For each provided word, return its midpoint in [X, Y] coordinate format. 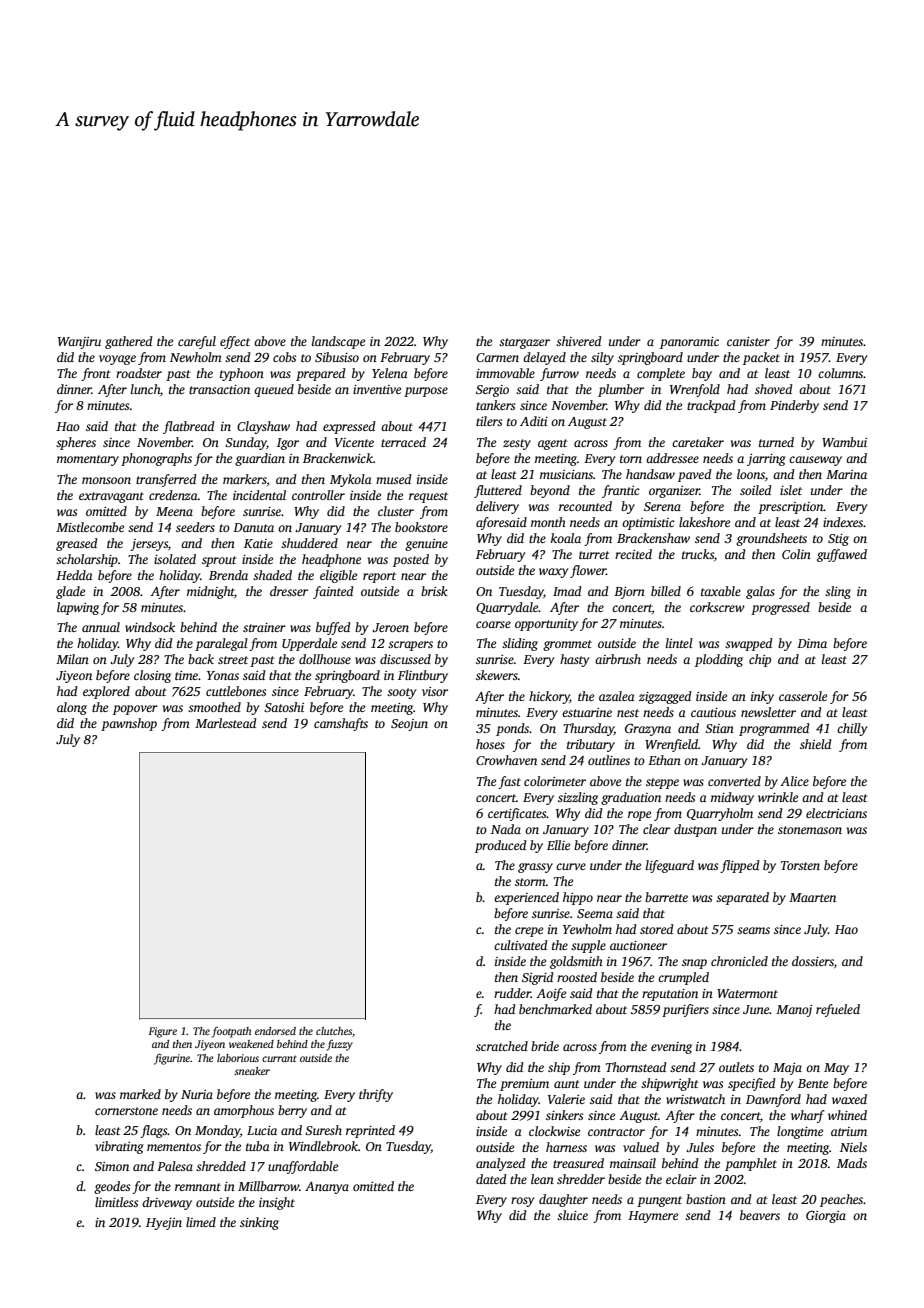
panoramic [689, 343]
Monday [217, 1131]
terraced [403, 442]
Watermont [747, 993]
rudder [512, 993]
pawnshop [129, 724]
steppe [662, 783]
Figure [162, 1032]
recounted [585, 506]
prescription [791, 508]
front [96, 374]
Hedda [74, 575]
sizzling [578, 798]
